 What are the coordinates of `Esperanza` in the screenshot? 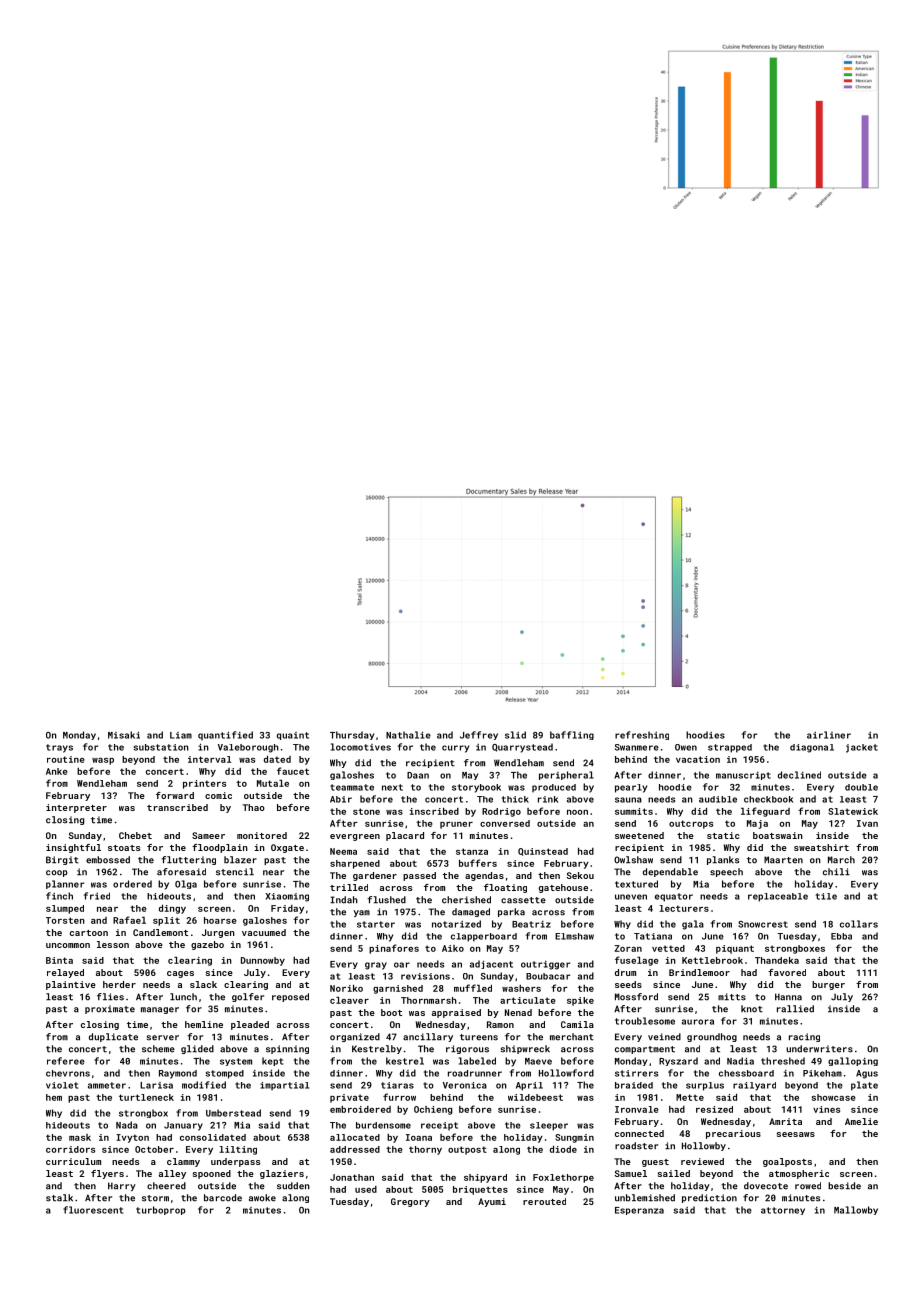 It's located at (639, 1211).
